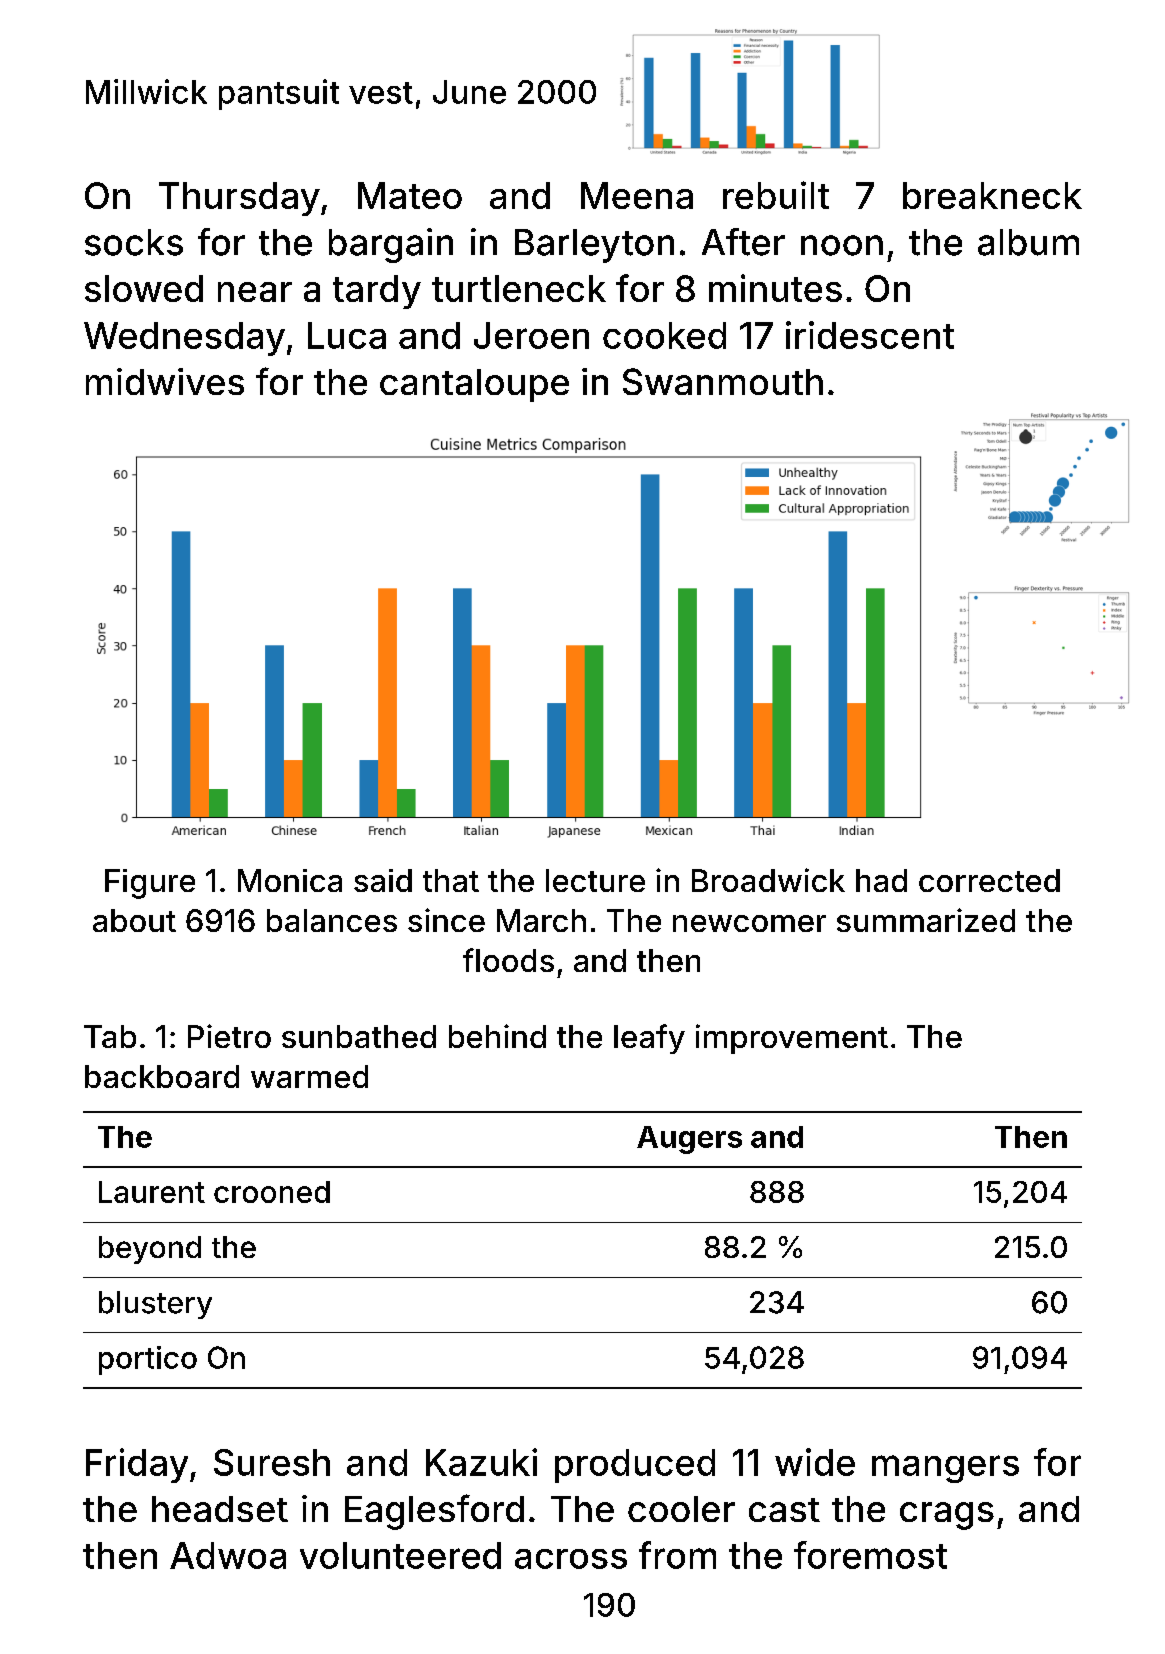 The width and height of the screenshot is (1165, 1654). I want to click on midwives, so click(165, 381).
